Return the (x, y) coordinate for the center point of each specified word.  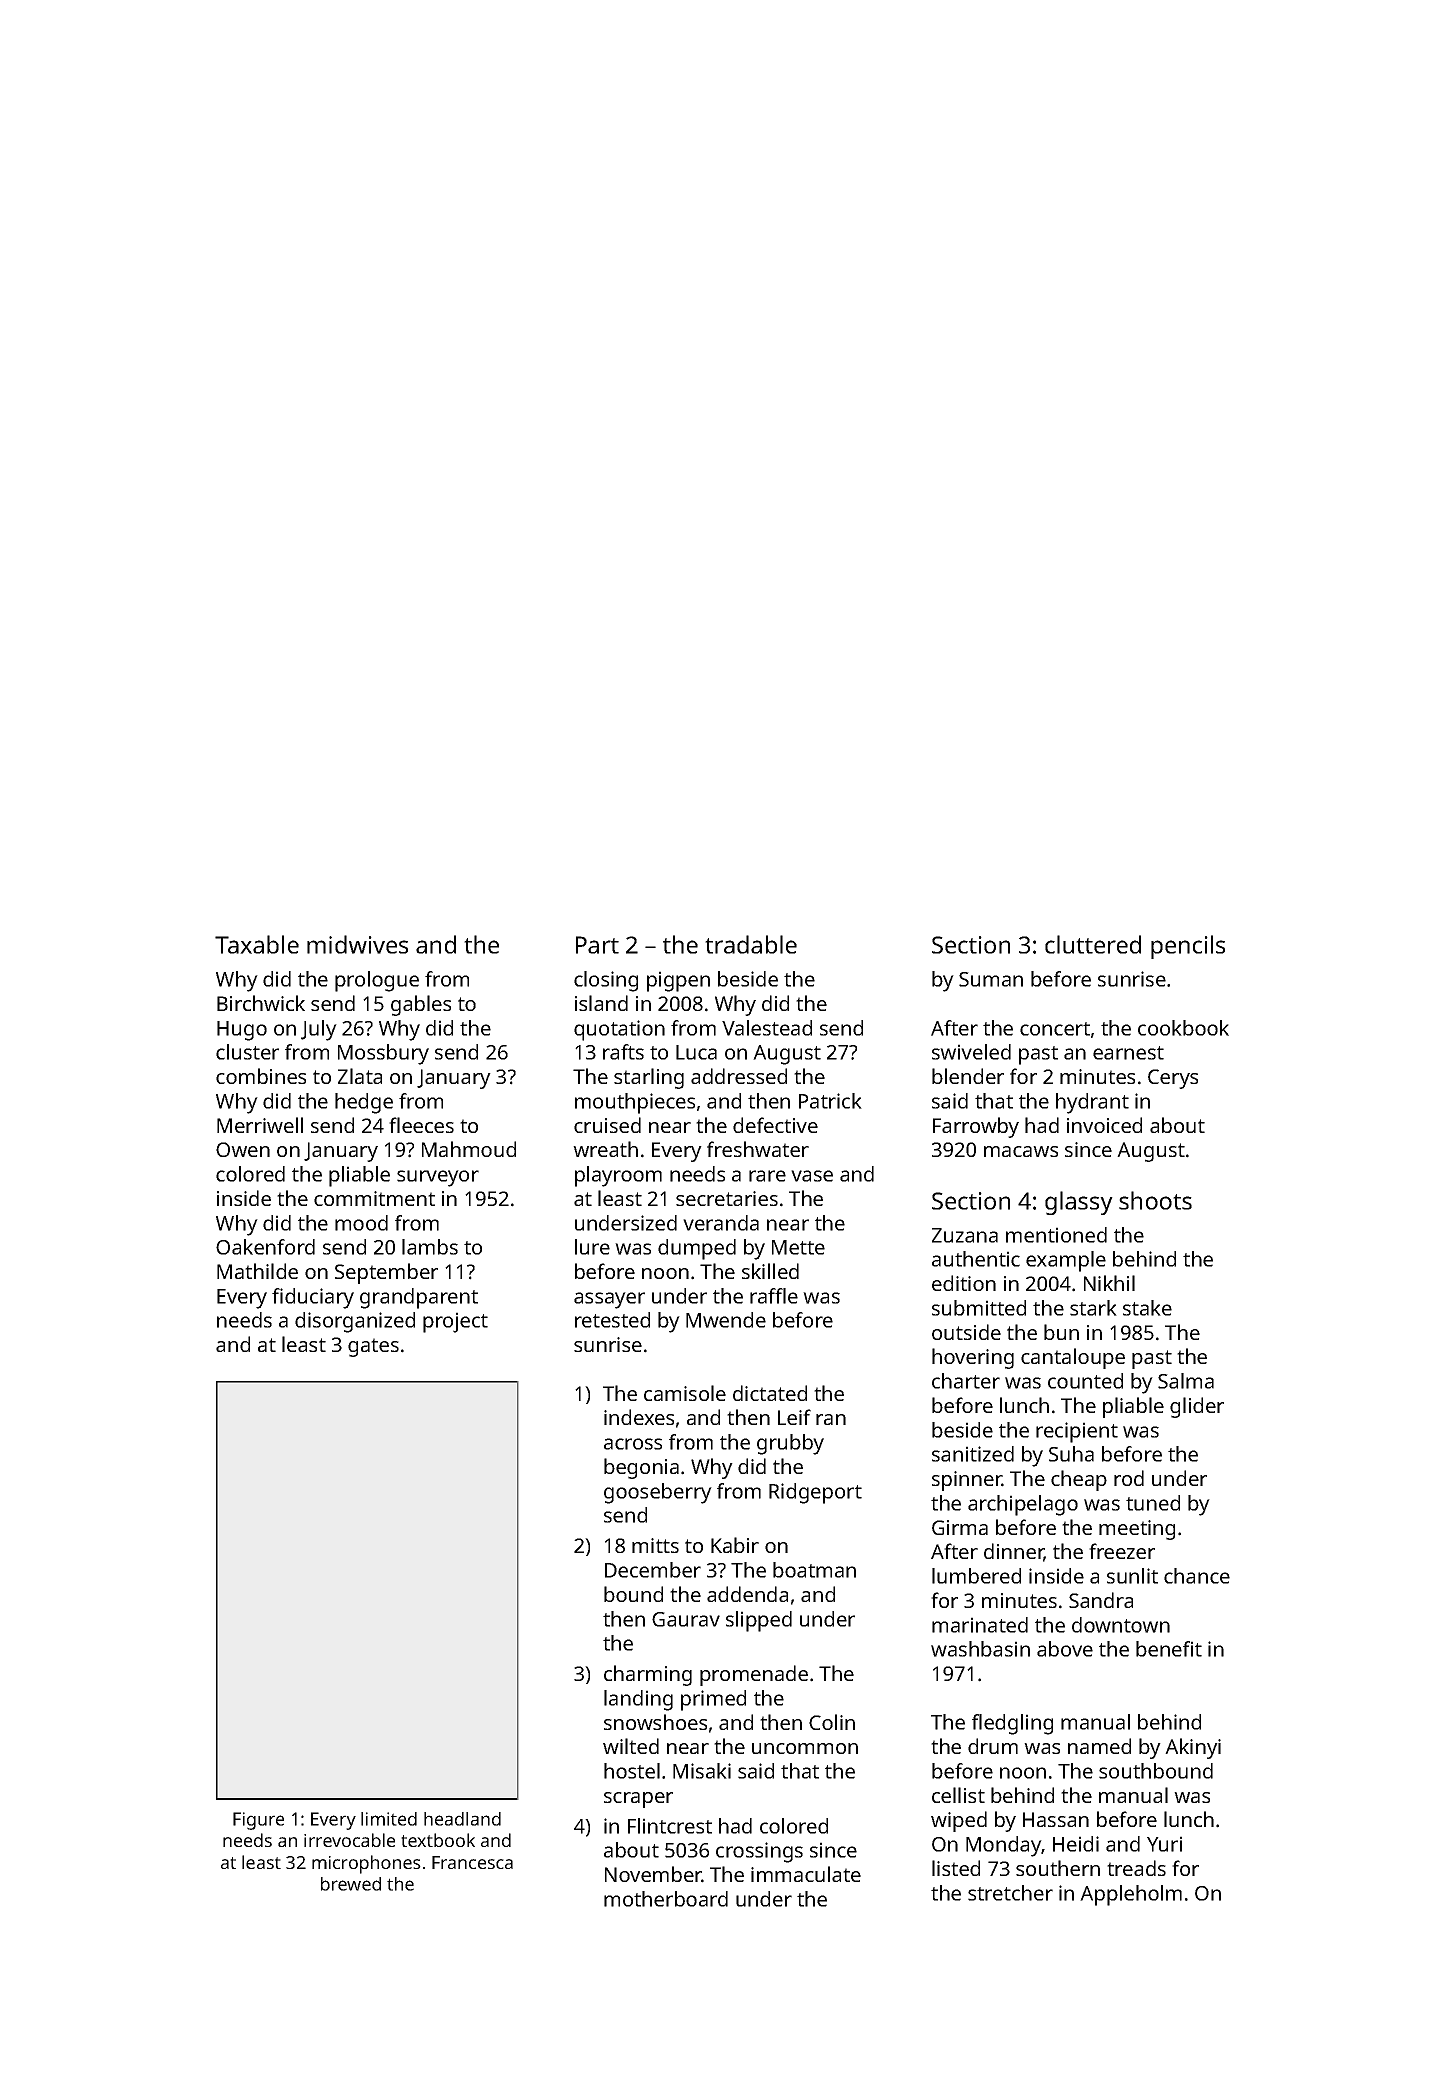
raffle (774, 1296)
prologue (377, 981)
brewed (351, 1884)
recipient (1077, 1432)
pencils (1188, 947)
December (653, 1570)
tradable (751, 944)
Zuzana (965, 1235)
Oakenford (265, 1247)
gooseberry (658, 1493)
